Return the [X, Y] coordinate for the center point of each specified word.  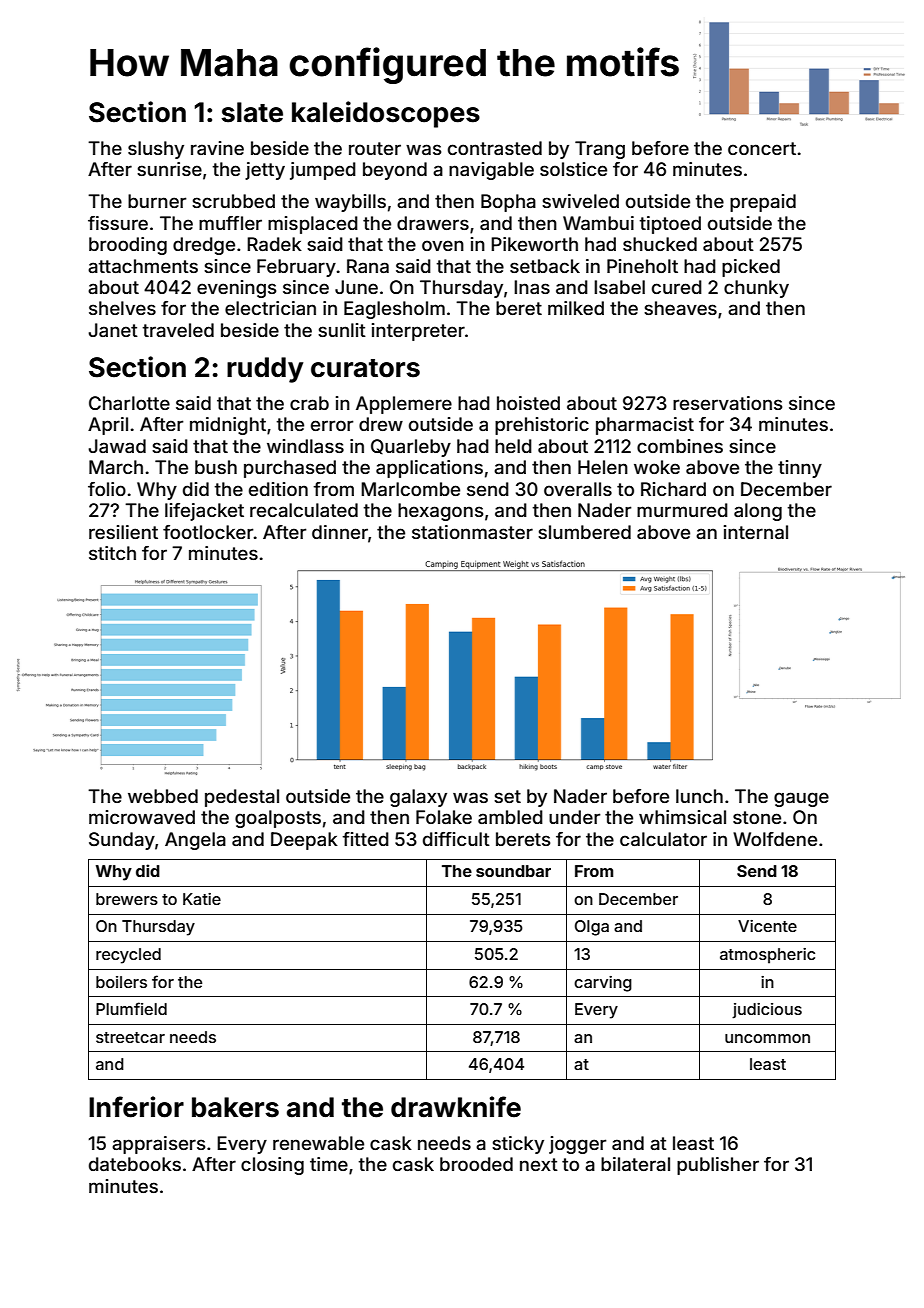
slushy [156, 150]
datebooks [135, 1164]
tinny [800, 469]
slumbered [584, 532]
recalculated [304, 510]
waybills [350, 203]
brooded [476, 1164]
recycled [128, 956]
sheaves [680, 308]
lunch [699, 796]
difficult [456, 839]
